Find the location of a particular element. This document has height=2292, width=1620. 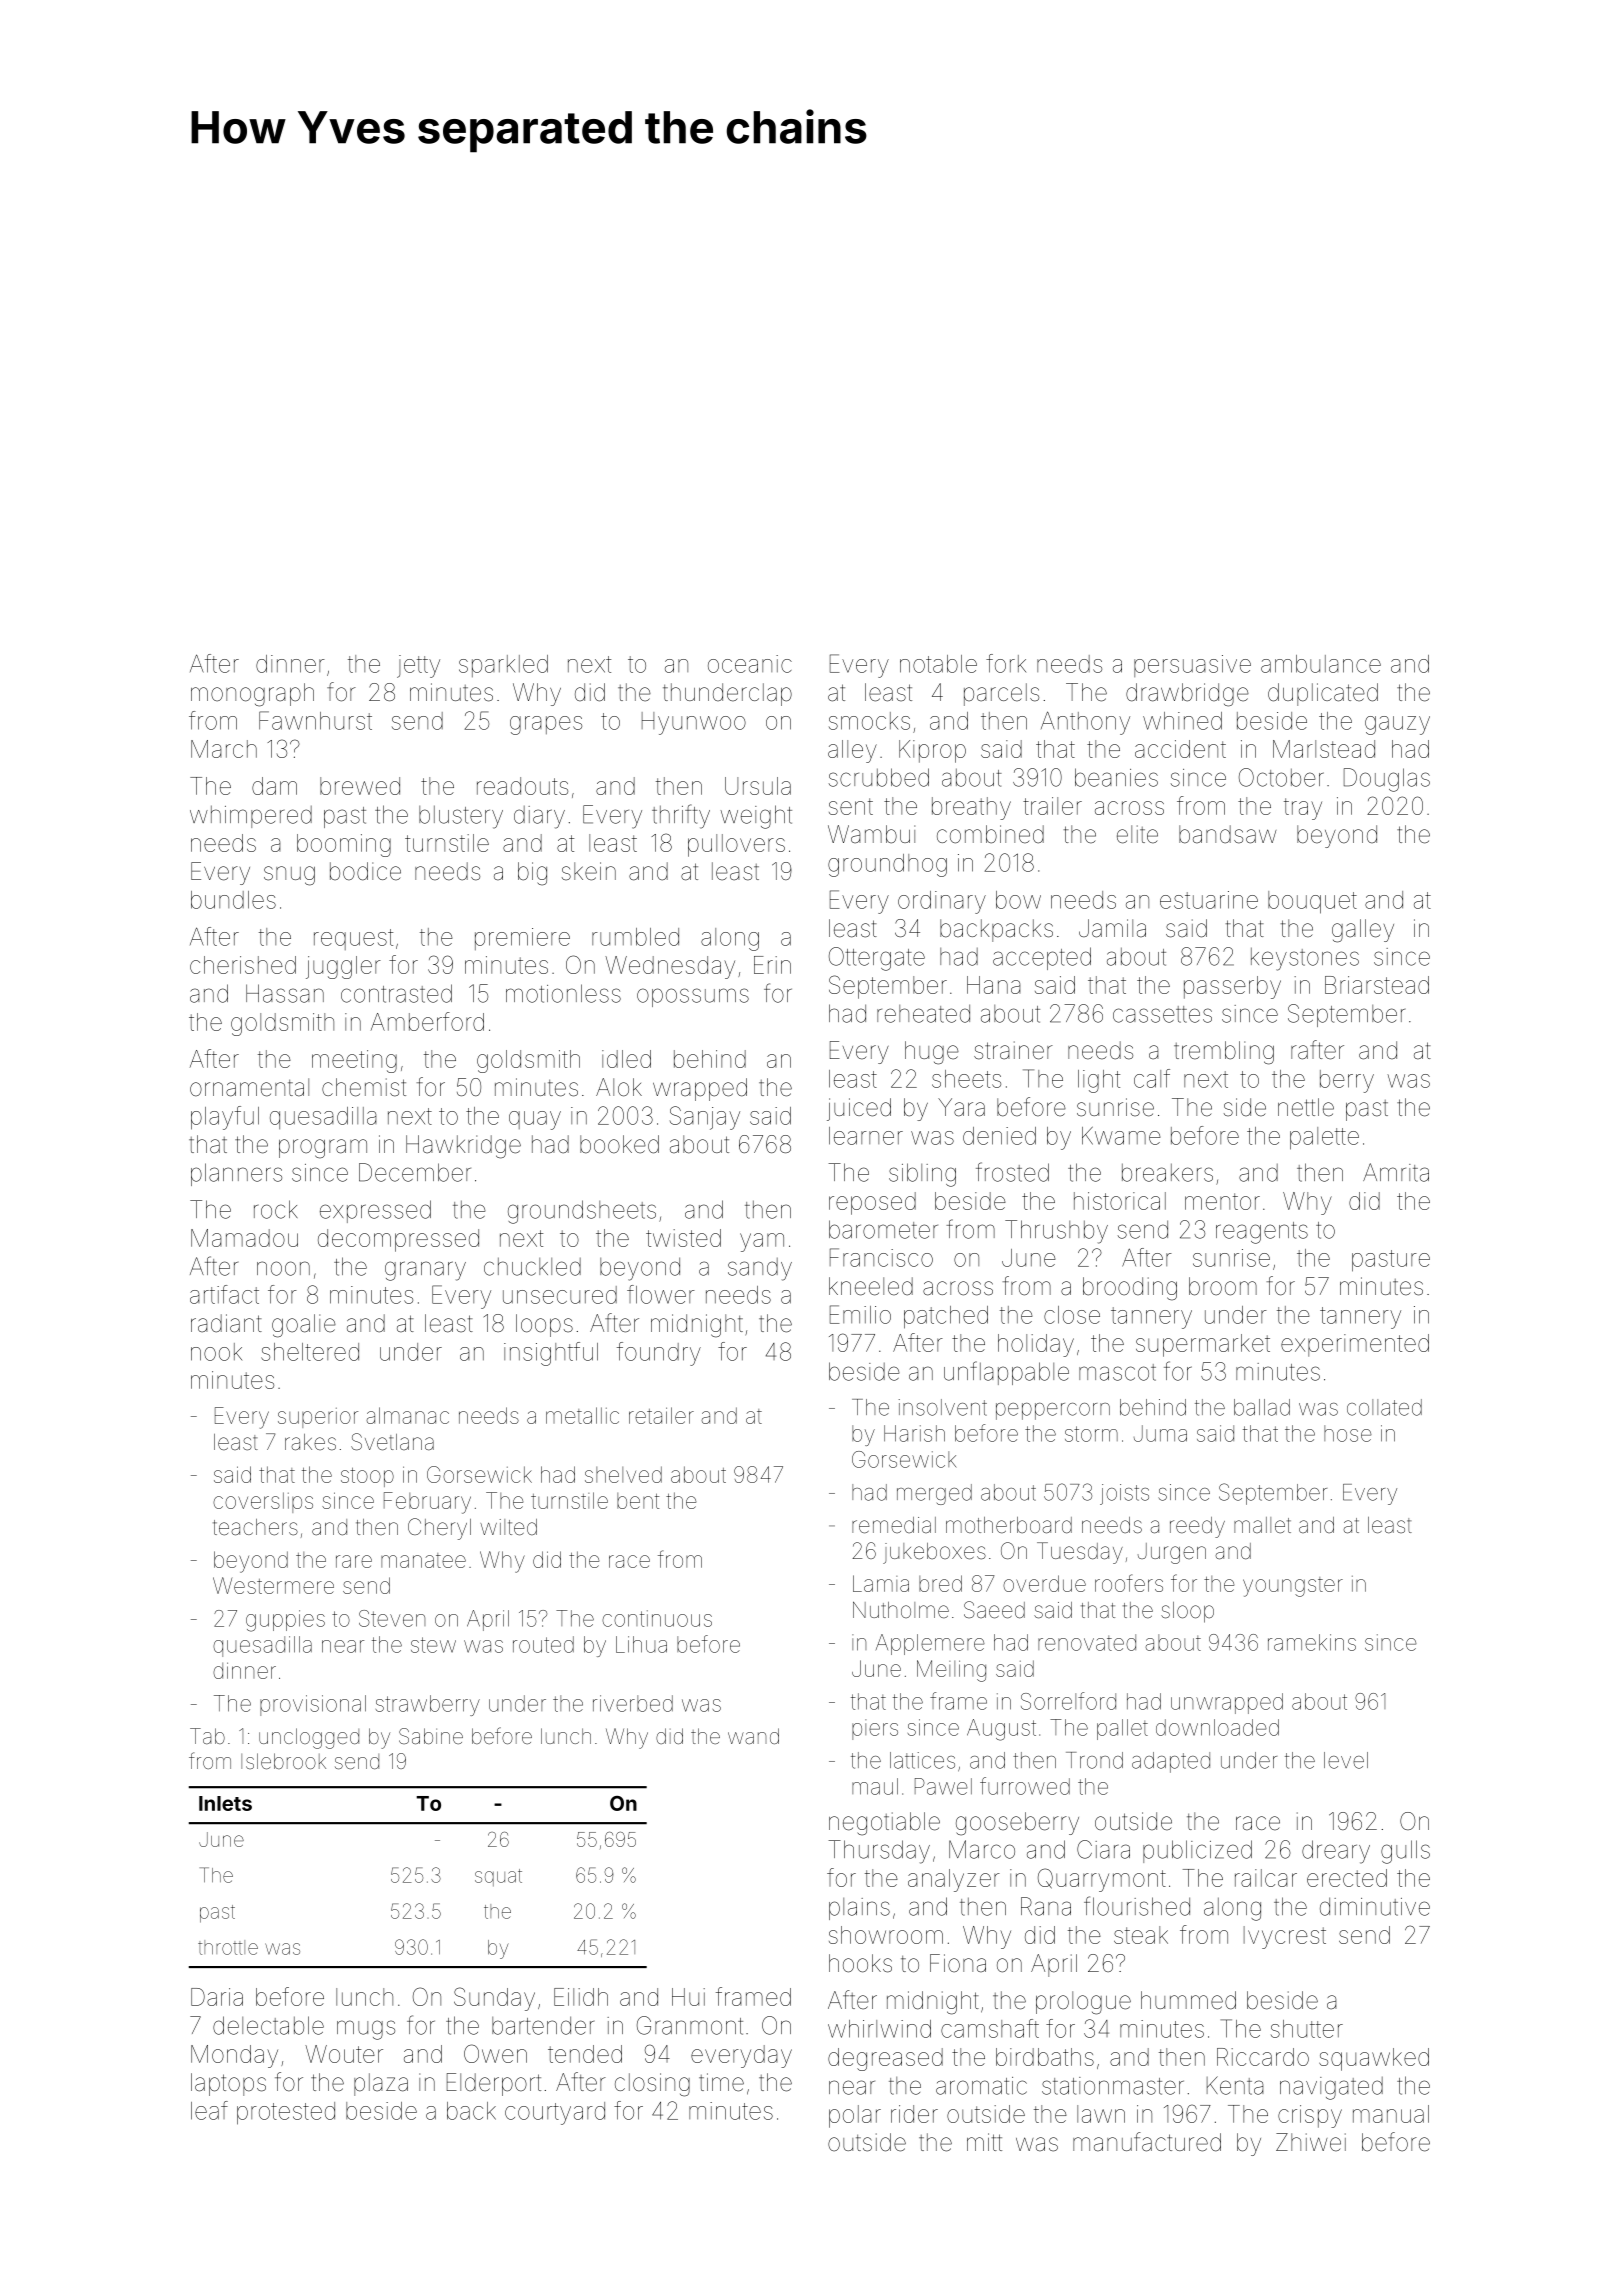

aromatic is located at coordinates (981, 2086).
